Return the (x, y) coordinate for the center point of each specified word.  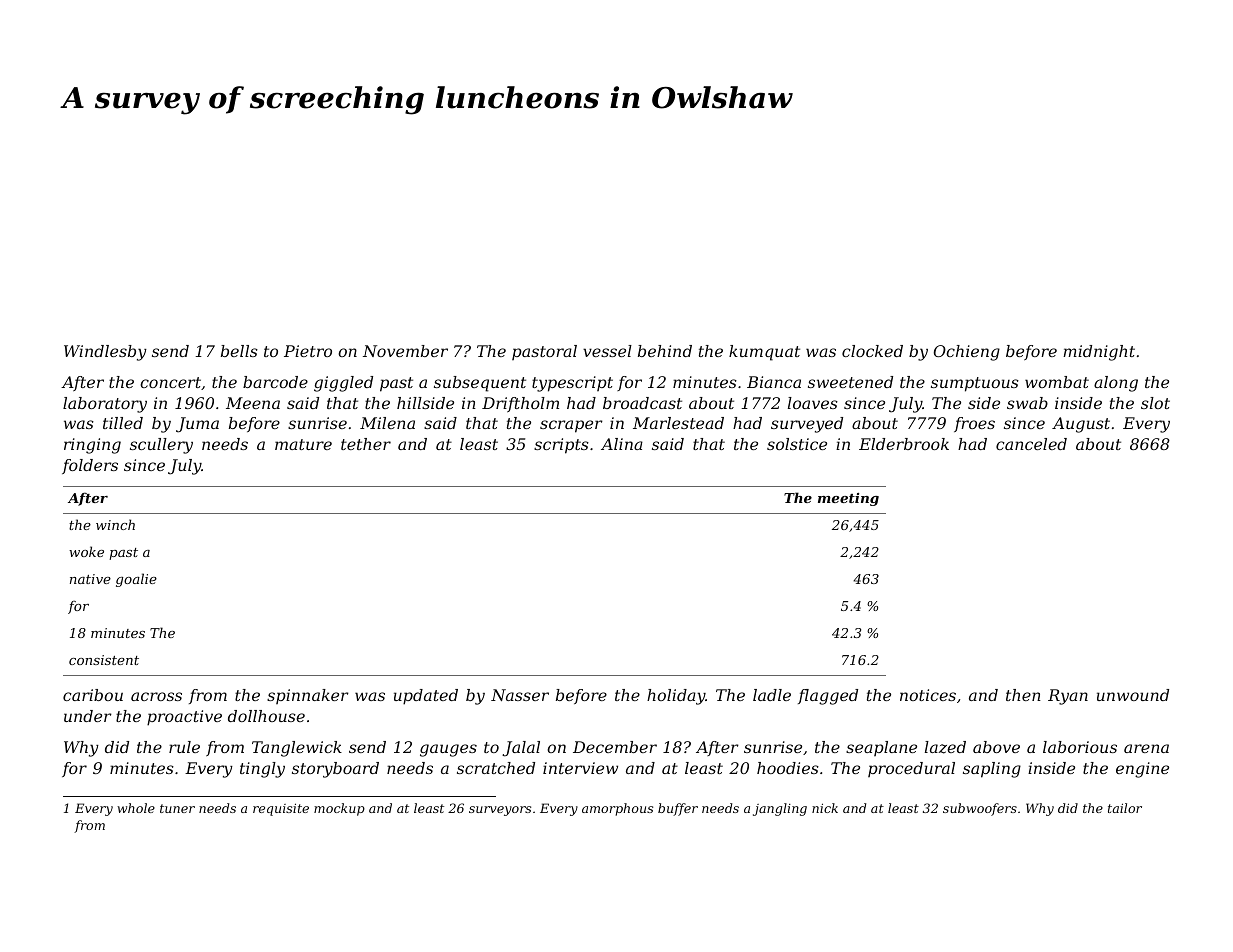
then (1023, 695)
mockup (339, 809)
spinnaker (308, 696)
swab (1027, 403)
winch (115, 524)
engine (1142, 770)
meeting (848, 499)
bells (239, 351)
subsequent (480, 384)
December (615, 747)
